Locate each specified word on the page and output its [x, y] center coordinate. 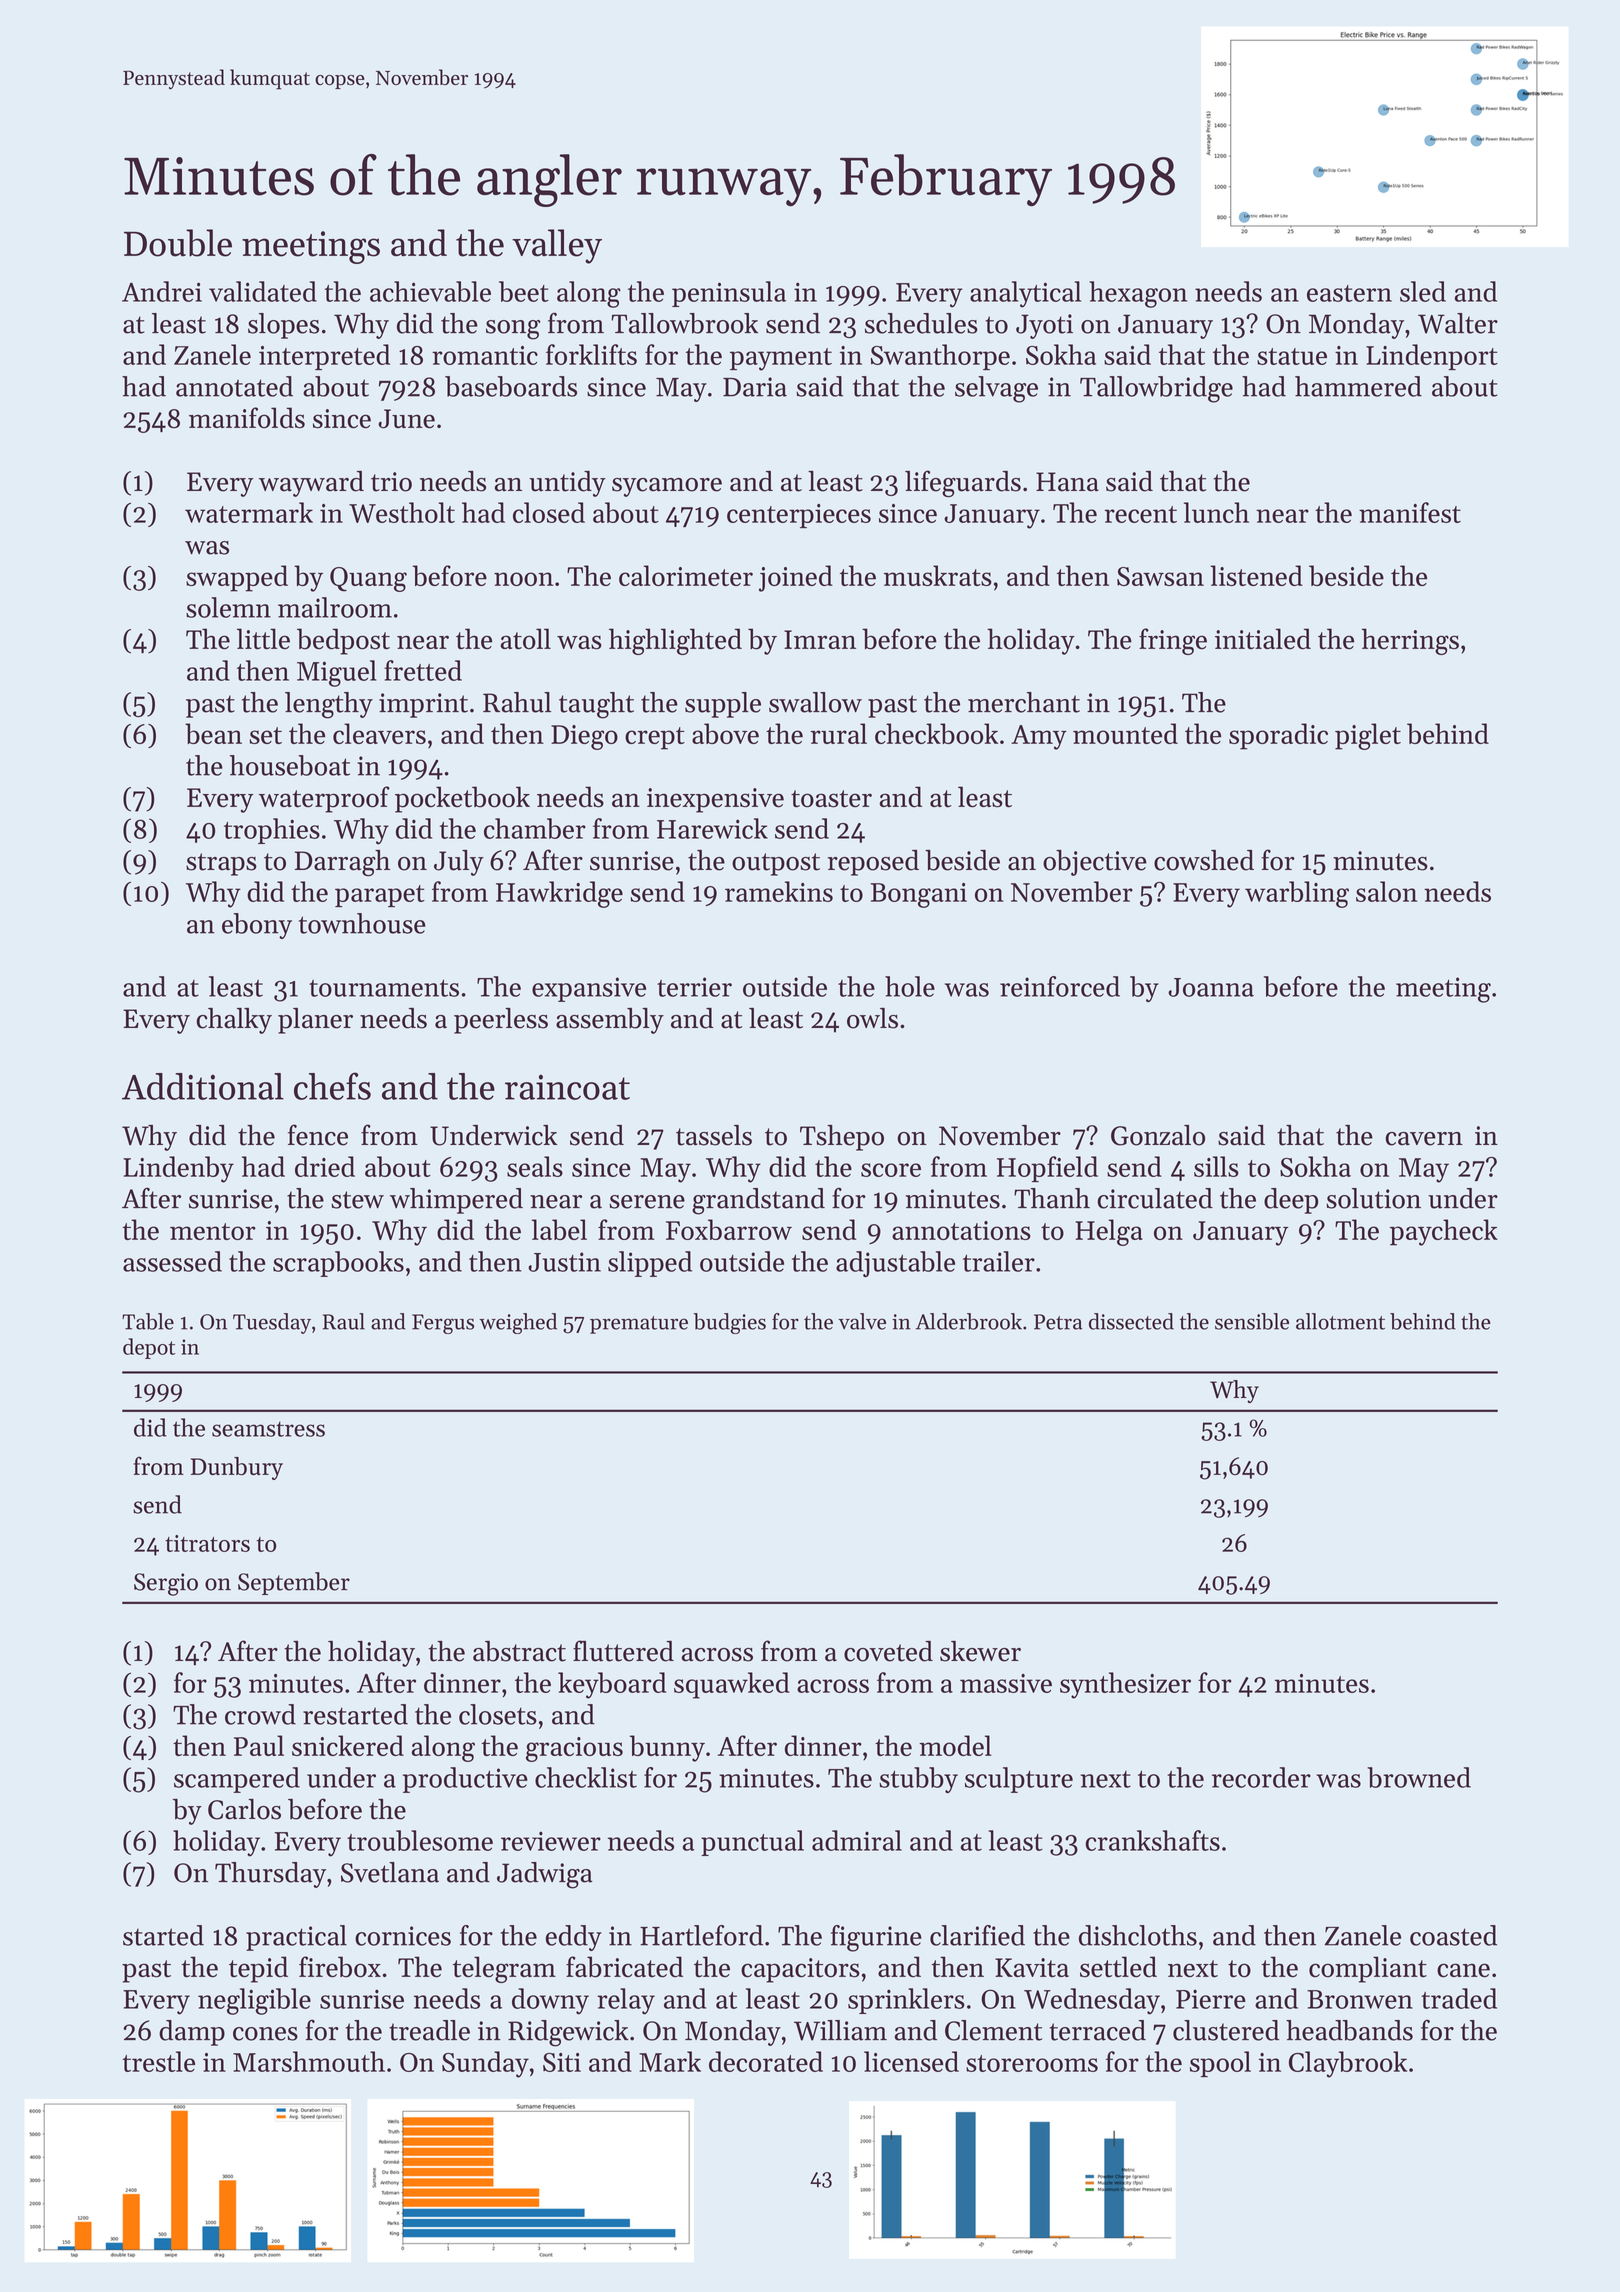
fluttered [623, 1651]
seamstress [268, 1429]
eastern [1349, 293]
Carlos [244, 1809]
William [840, 2030]
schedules [921, 323]
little [263, 639]
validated [263, 291]
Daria [755, 387]
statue [1292, 356]
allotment [1340, 1321]
